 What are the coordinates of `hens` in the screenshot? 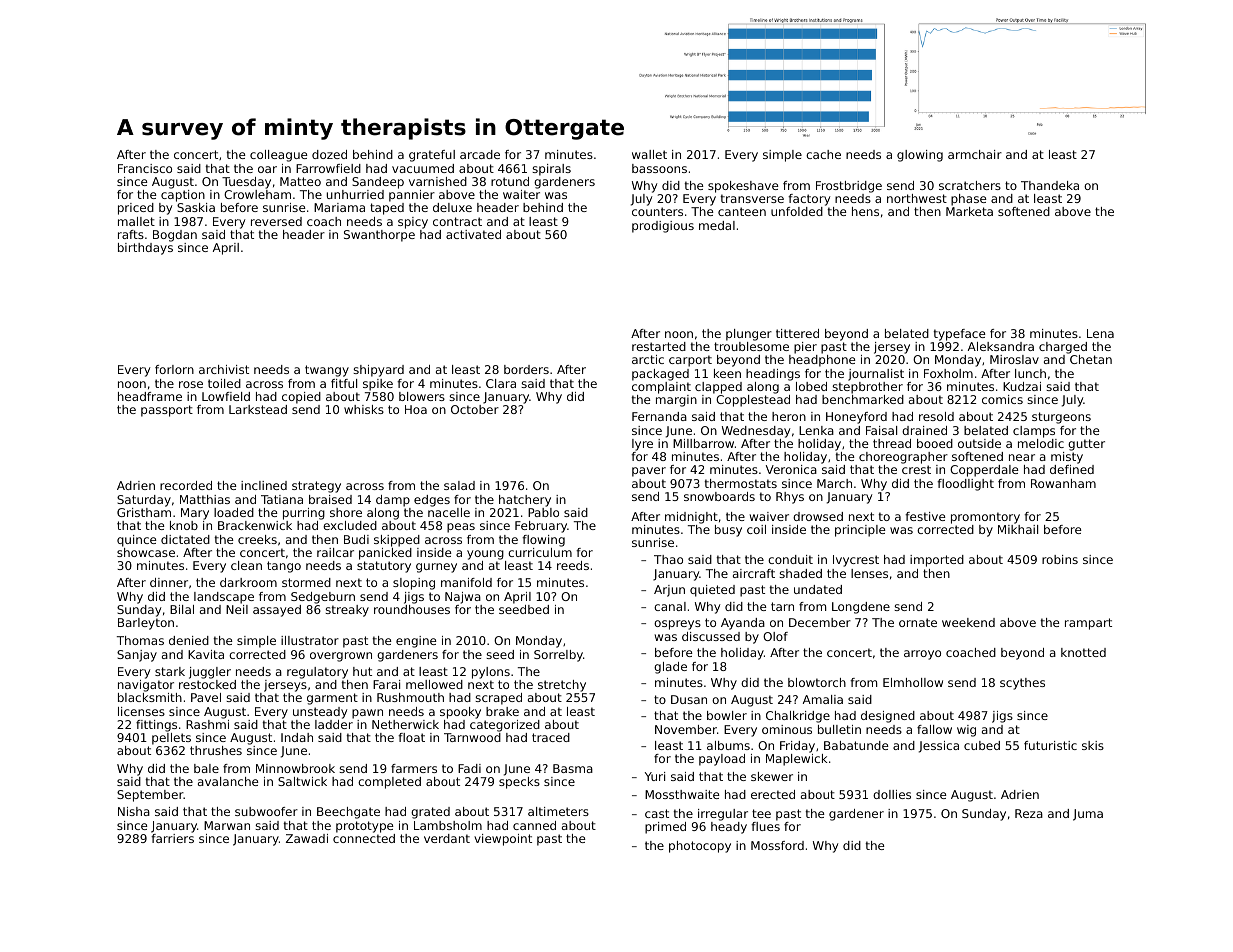 It's located at (865, 211).
